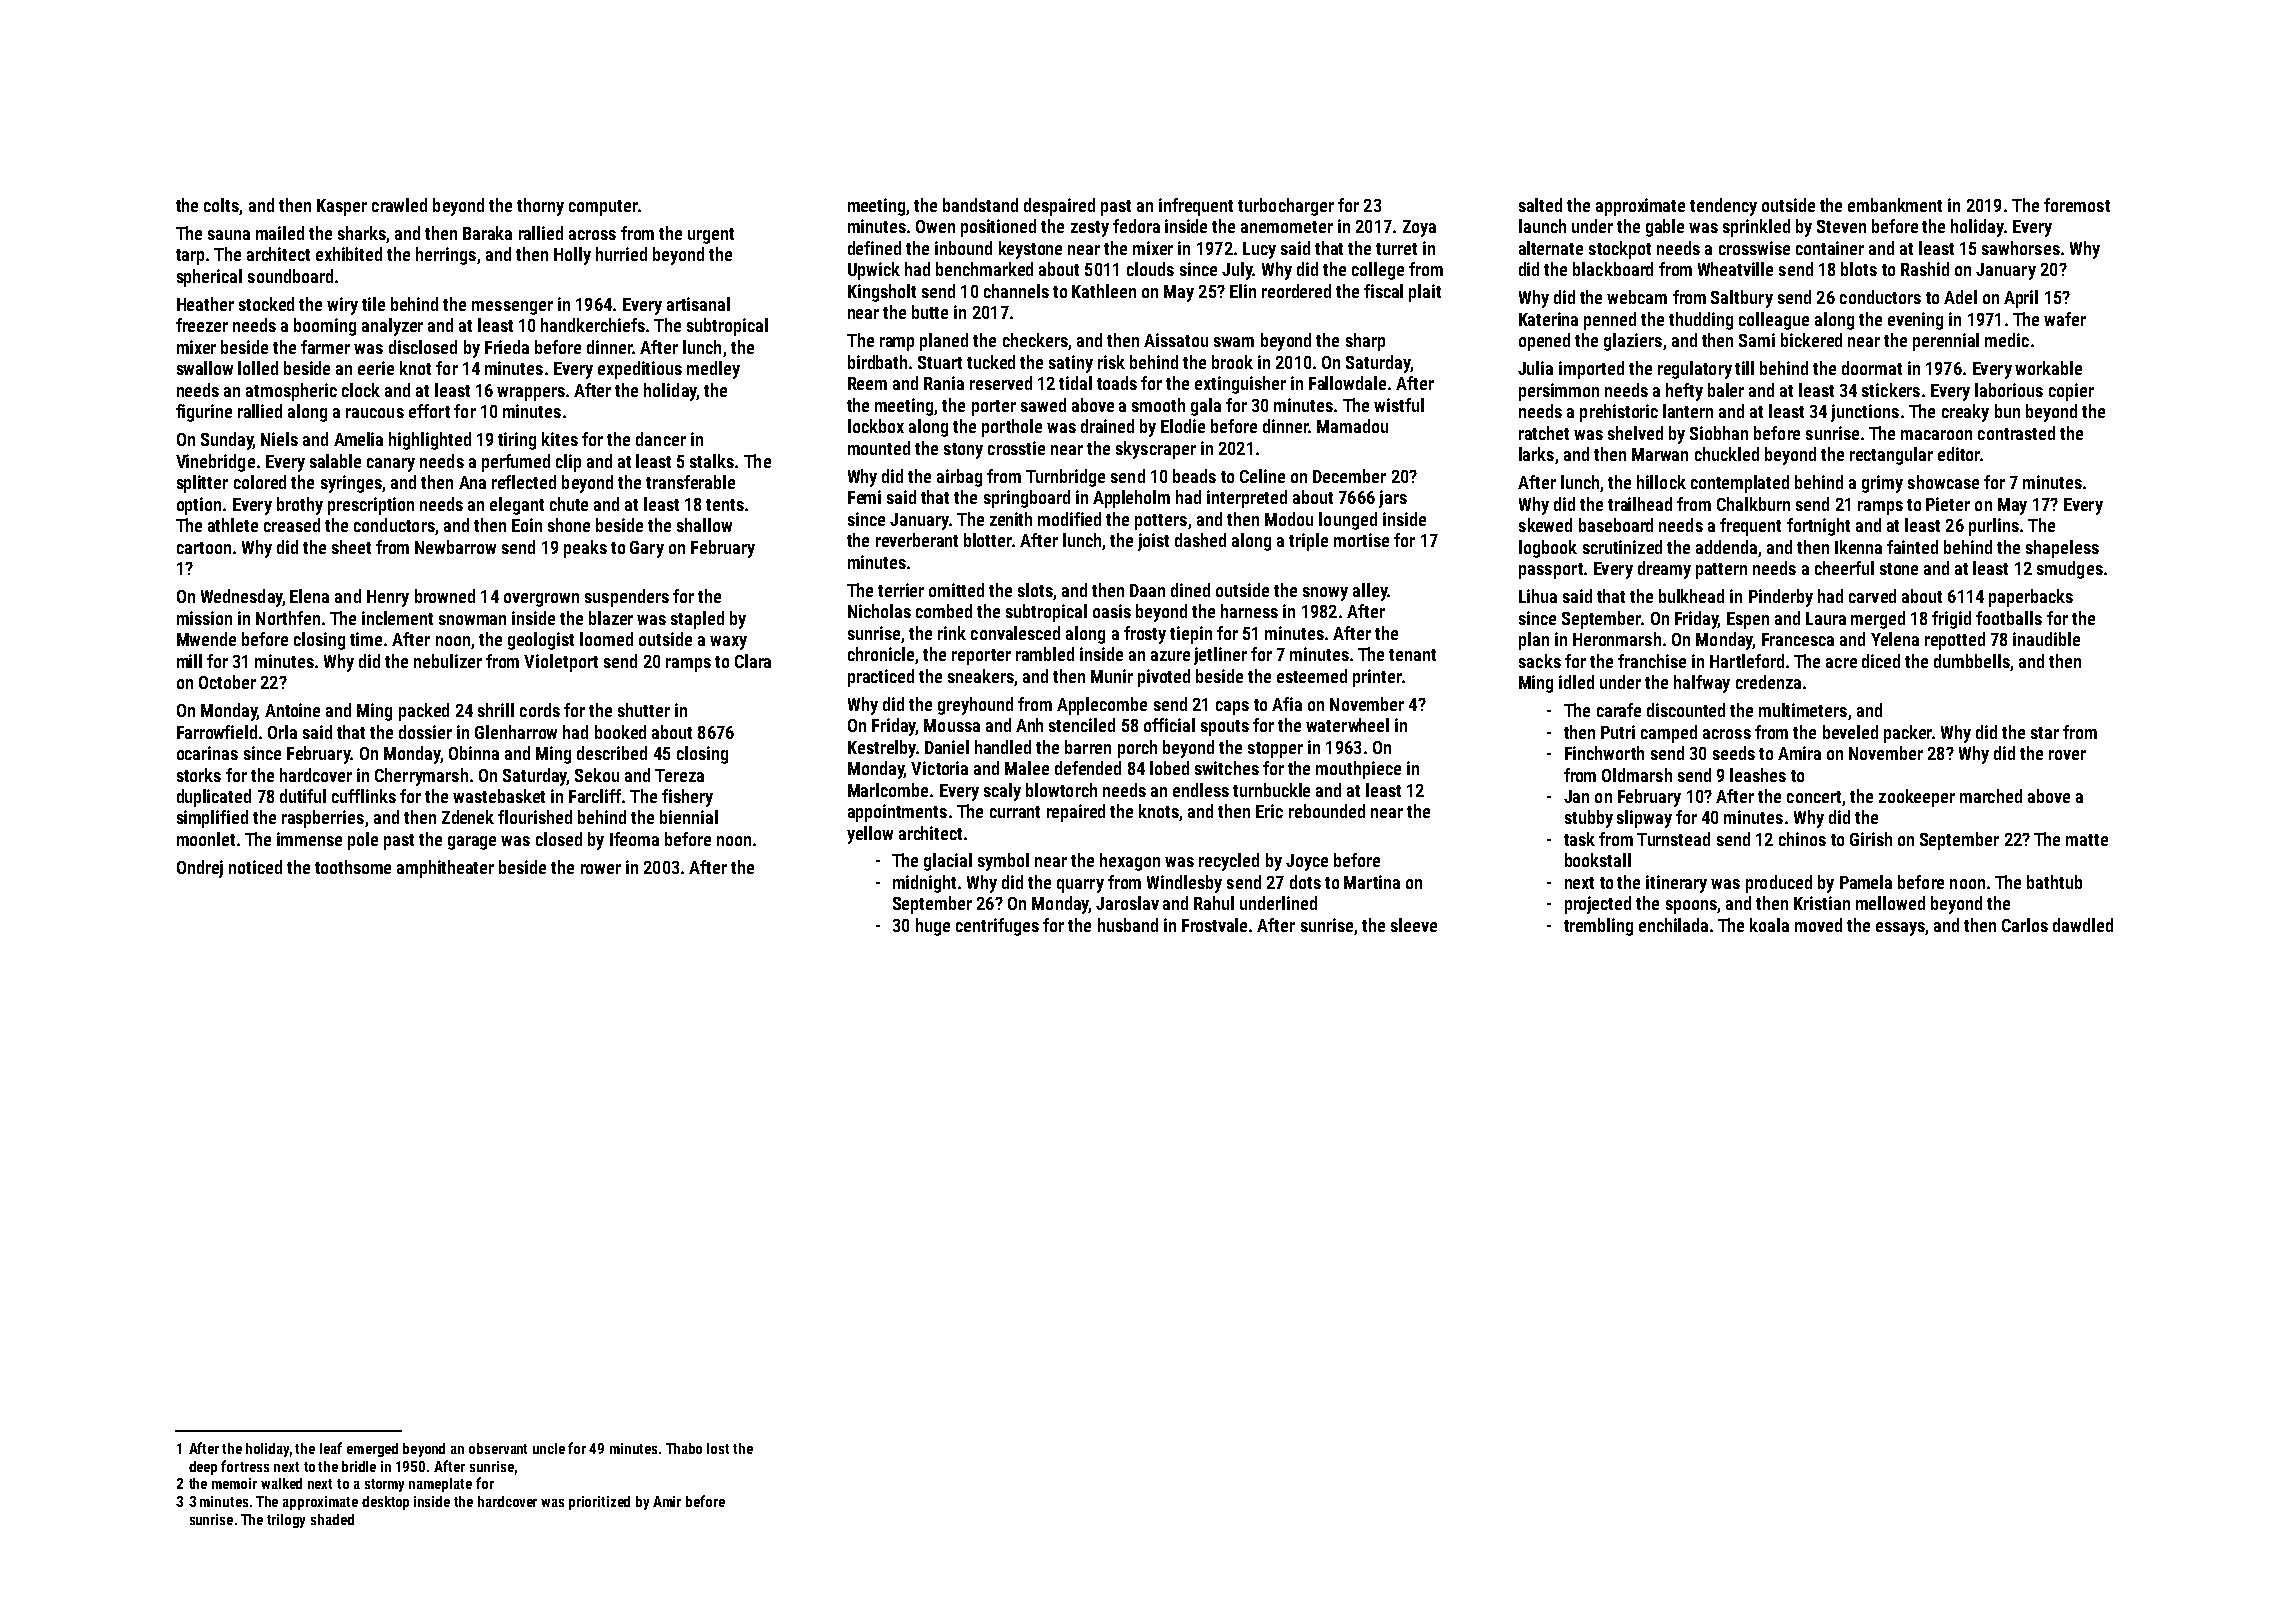 This screenshot has height=1620, width=2292. Describe the element at coordinates (1259, 250) in the screenshot. I see `Lucy` at that location.
